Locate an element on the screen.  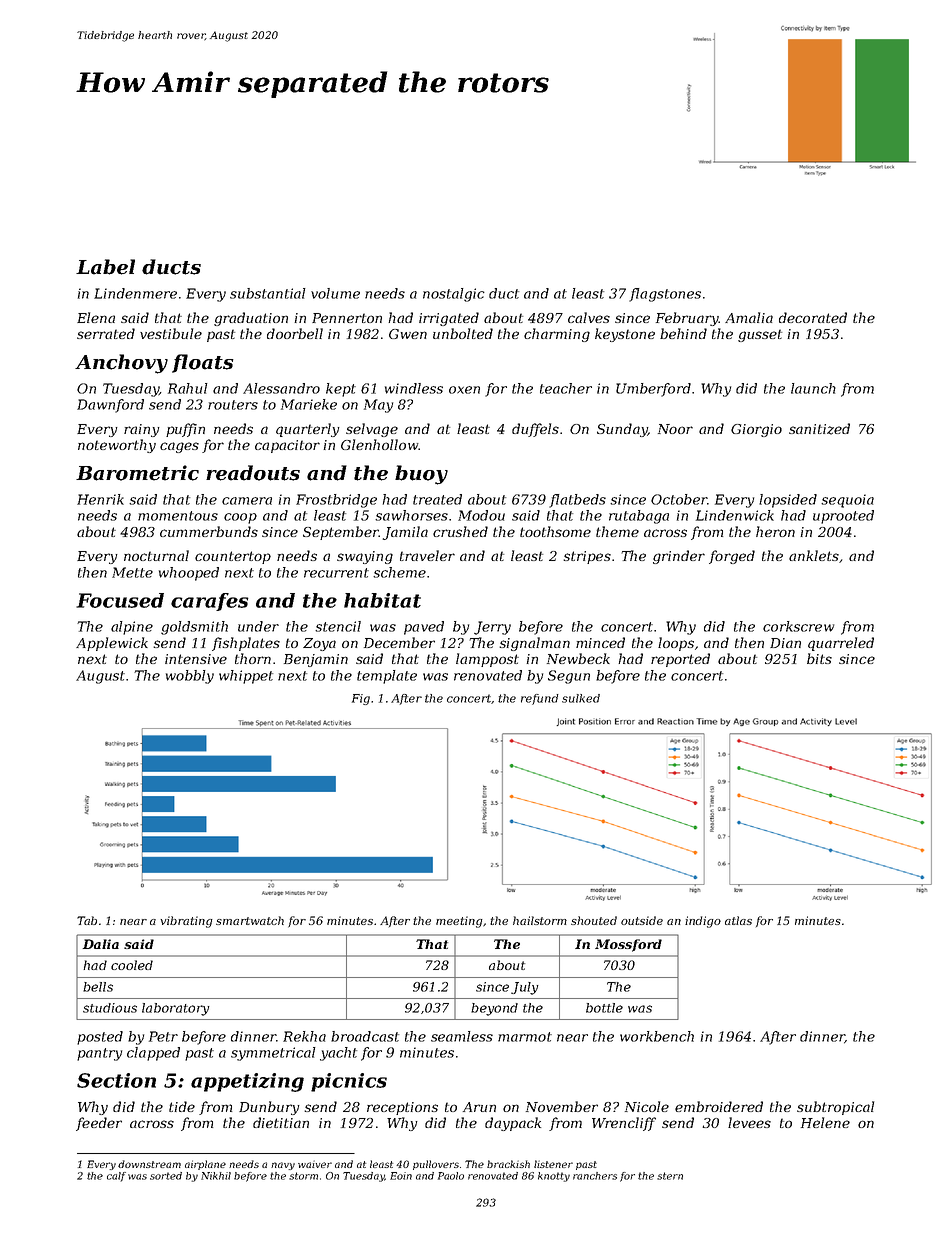
feeder is located at coordinates (99, 1124).
